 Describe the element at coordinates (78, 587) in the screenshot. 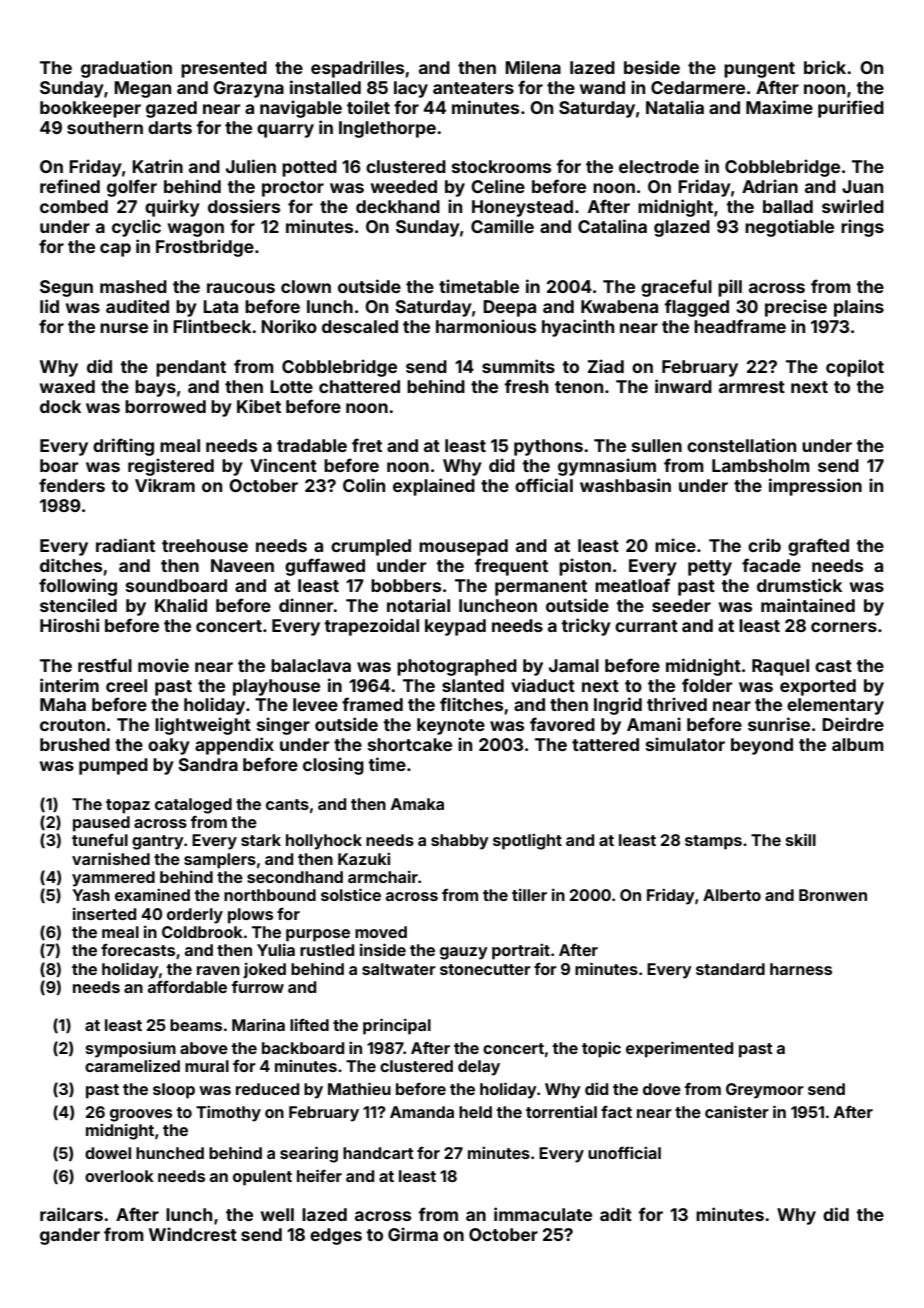

I see `following` at that location.
